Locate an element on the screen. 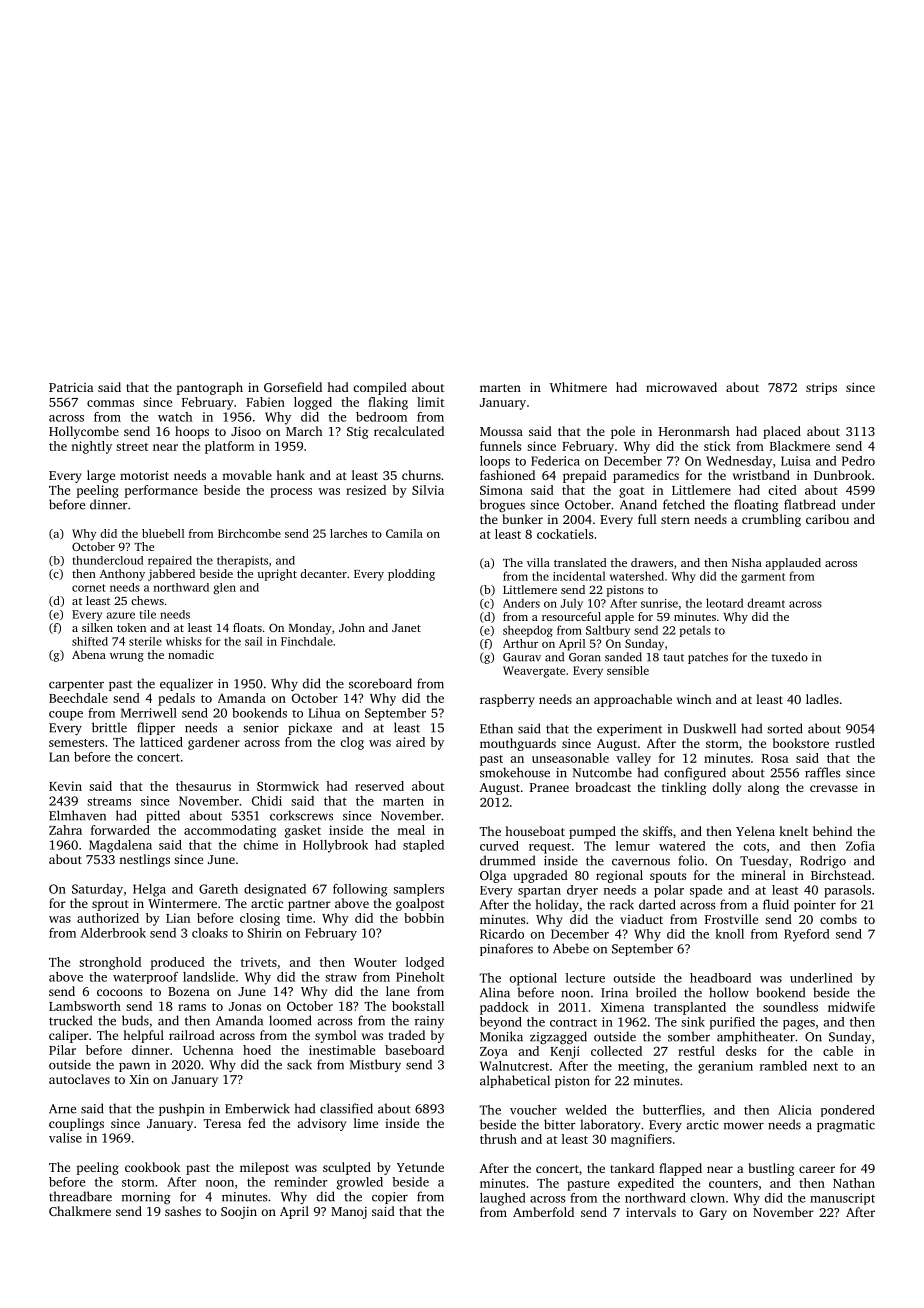  semesters is located at coordinates (76, 743).
